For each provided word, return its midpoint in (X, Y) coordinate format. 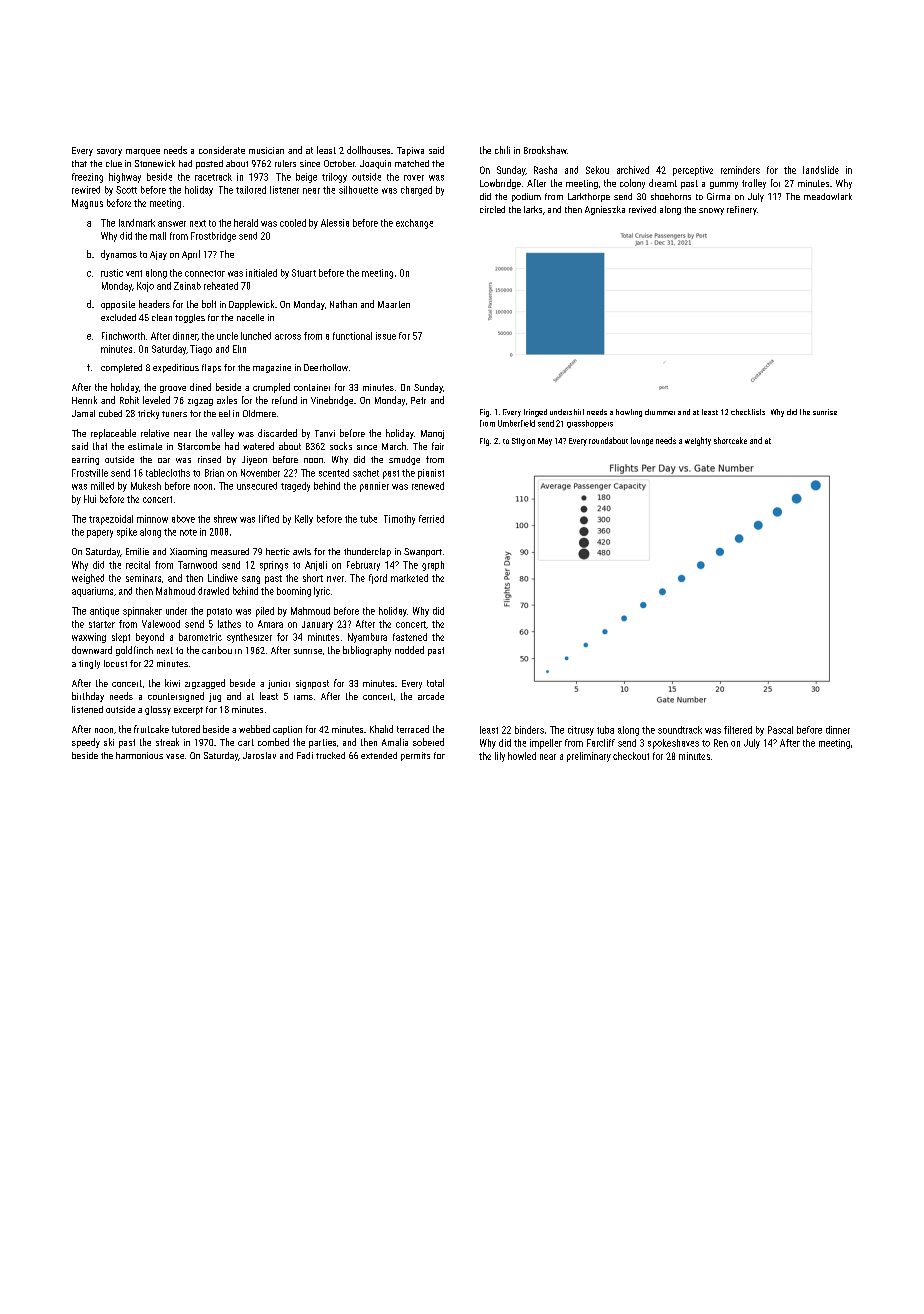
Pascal (780, 730)
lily (500, 757)
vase (175, 756)
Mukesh (146, 486)
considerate (222, 150)
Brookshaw (545, 150)
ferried (431, 519)
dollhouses (368, 150)
